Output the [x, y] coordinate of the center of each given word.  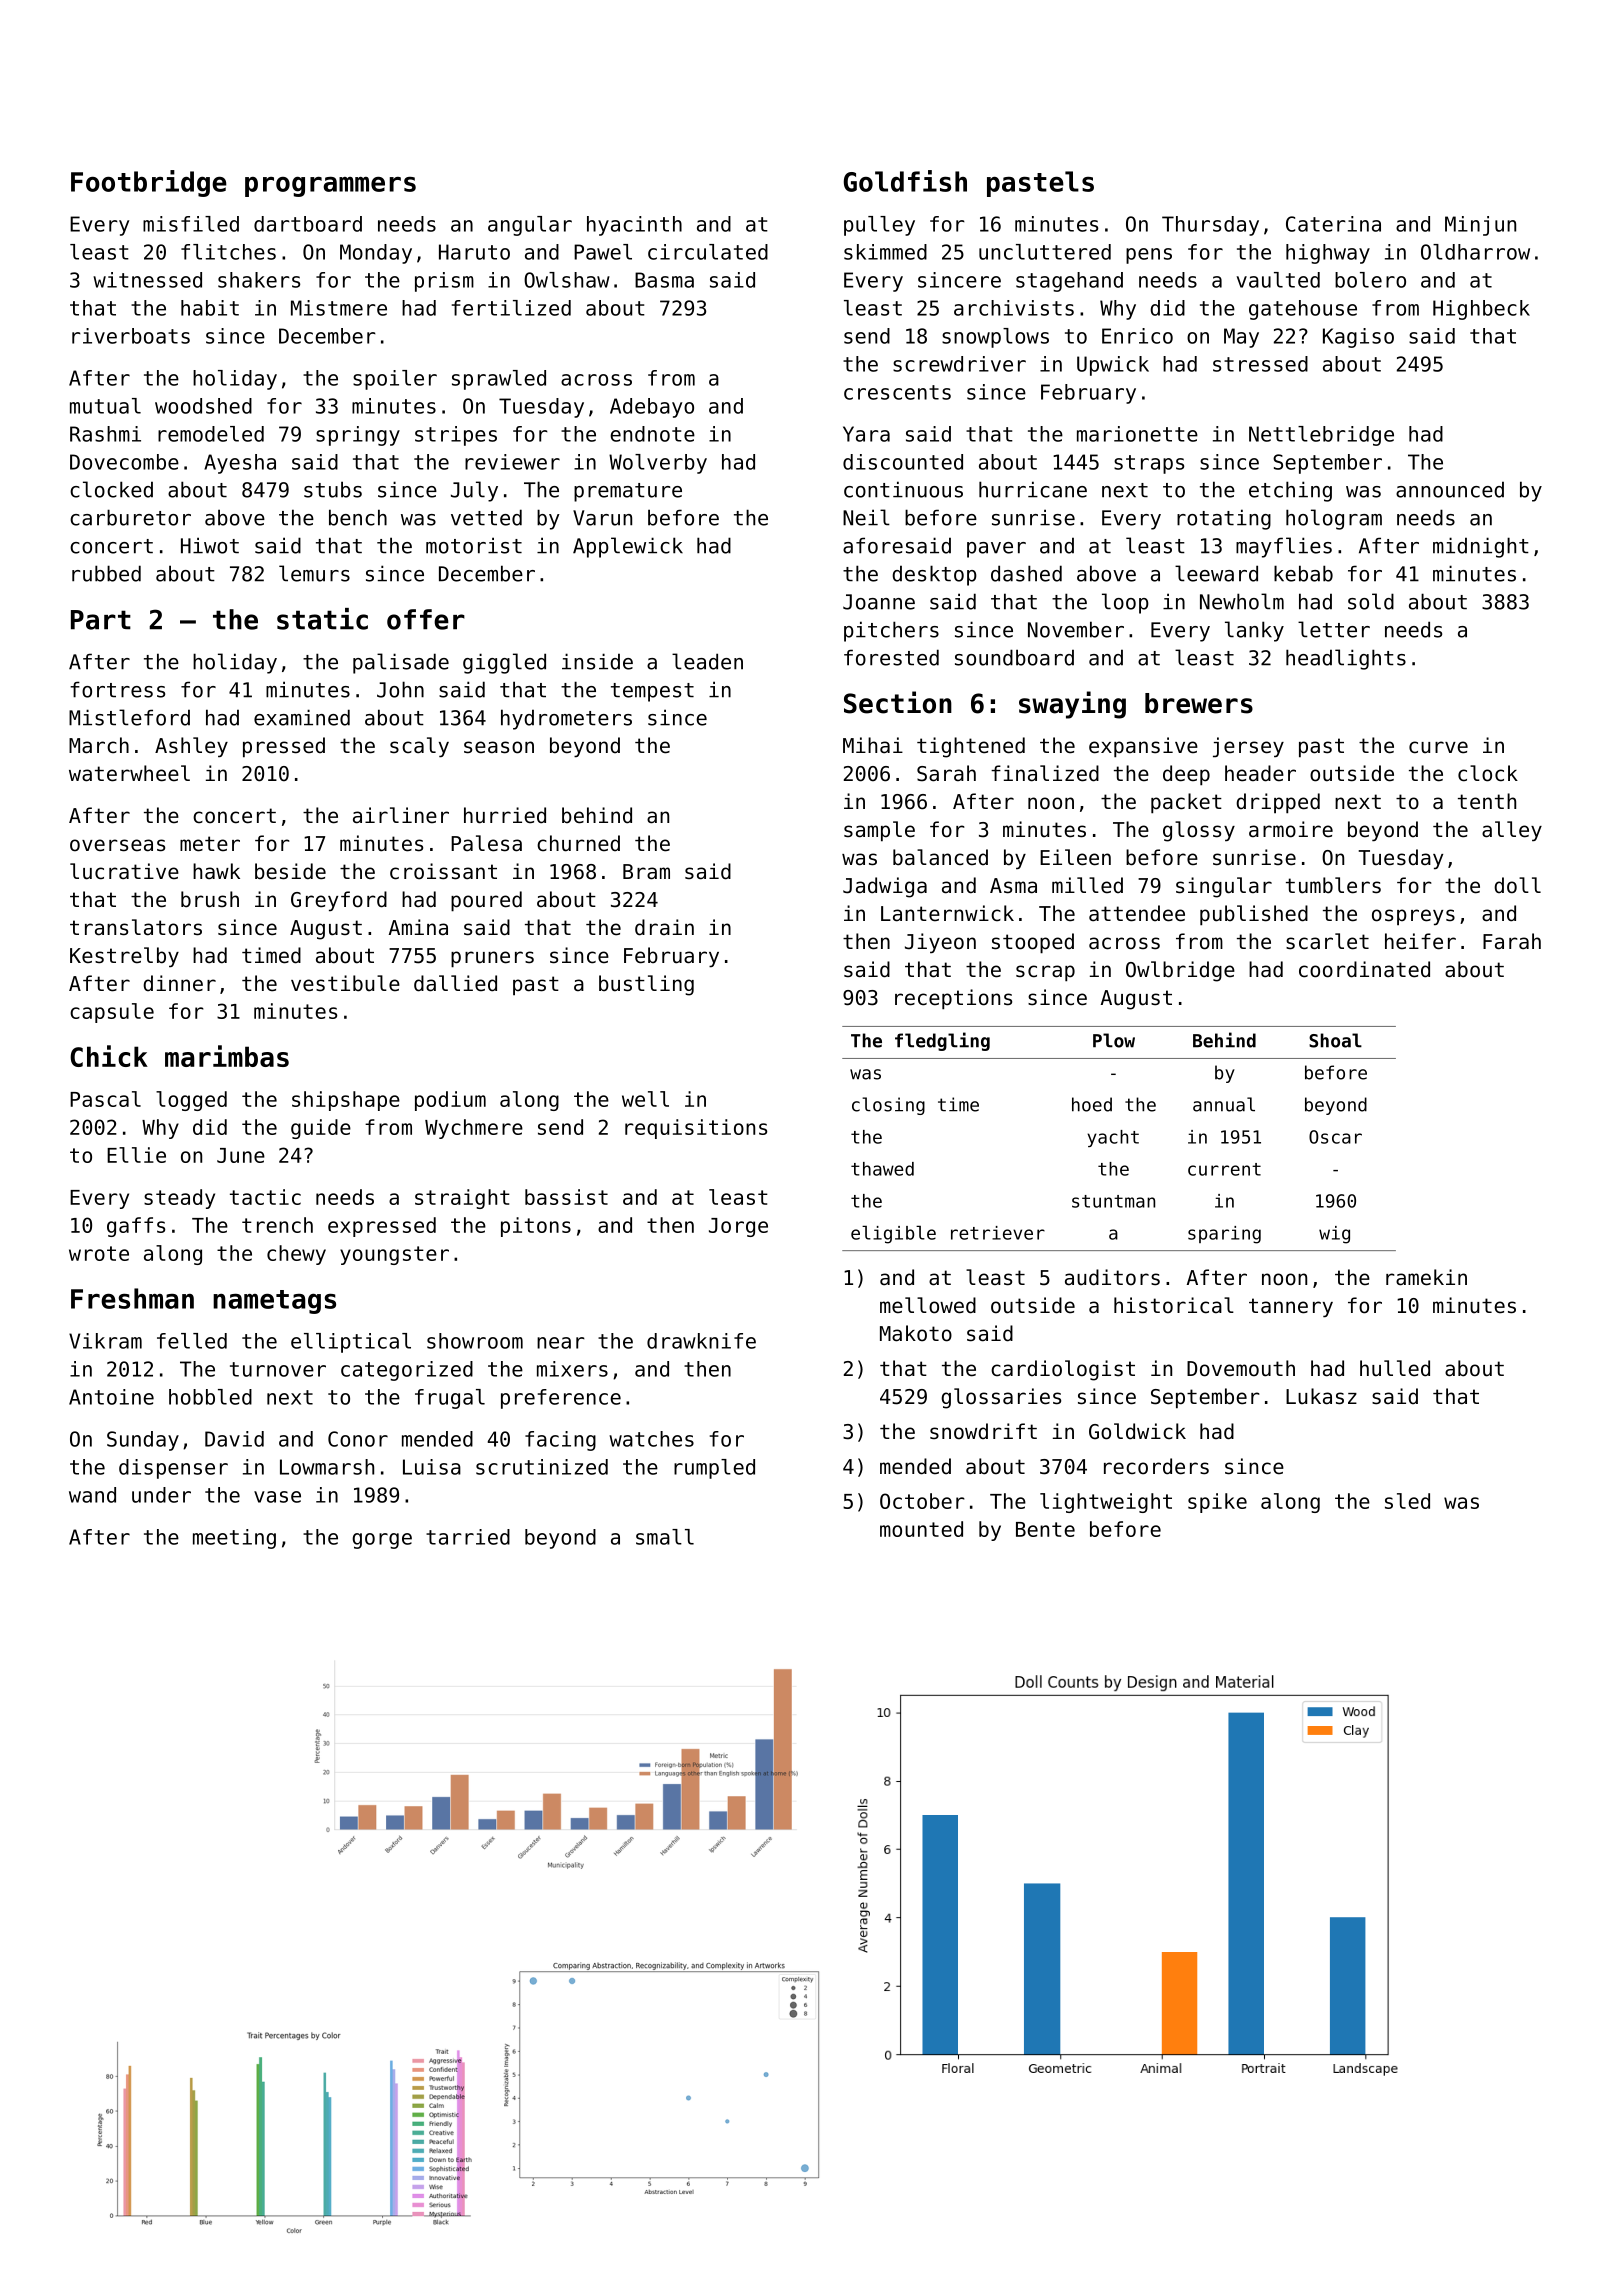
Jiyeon [940, 943]
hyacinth [634, 226]
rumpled [714, 1469]
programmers [330, 187]
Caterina [1333, 224]
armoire [1291, 829]
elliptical [351, 1343]
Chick [109, 1056]
